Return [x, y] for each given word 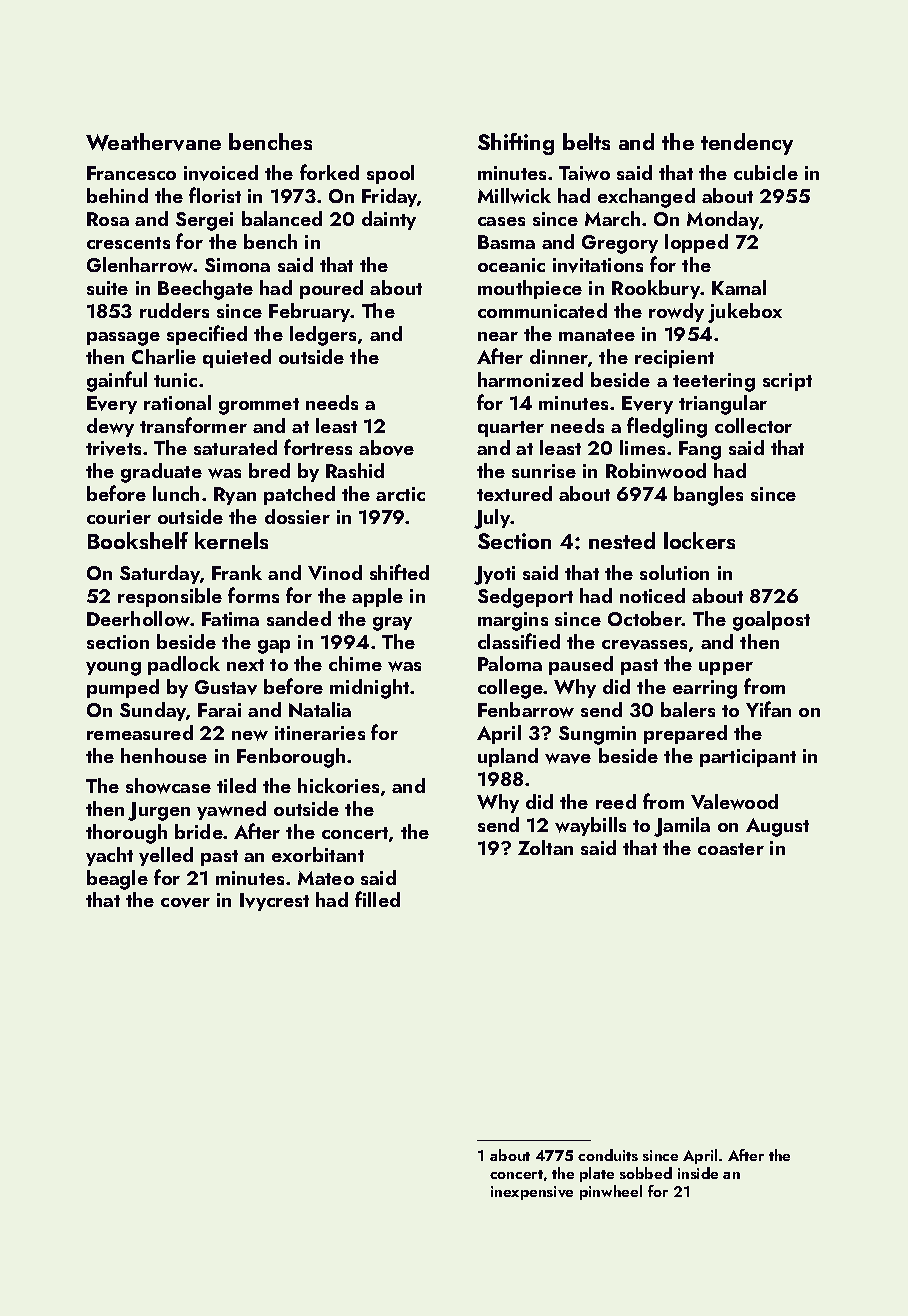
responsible [170, 597]
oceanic [511, 265]
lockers [699, 540]
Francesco [131, 173]
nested [622, 540]
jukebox [745, 313]
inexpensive [532, 1193]
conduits [608, 1155]
